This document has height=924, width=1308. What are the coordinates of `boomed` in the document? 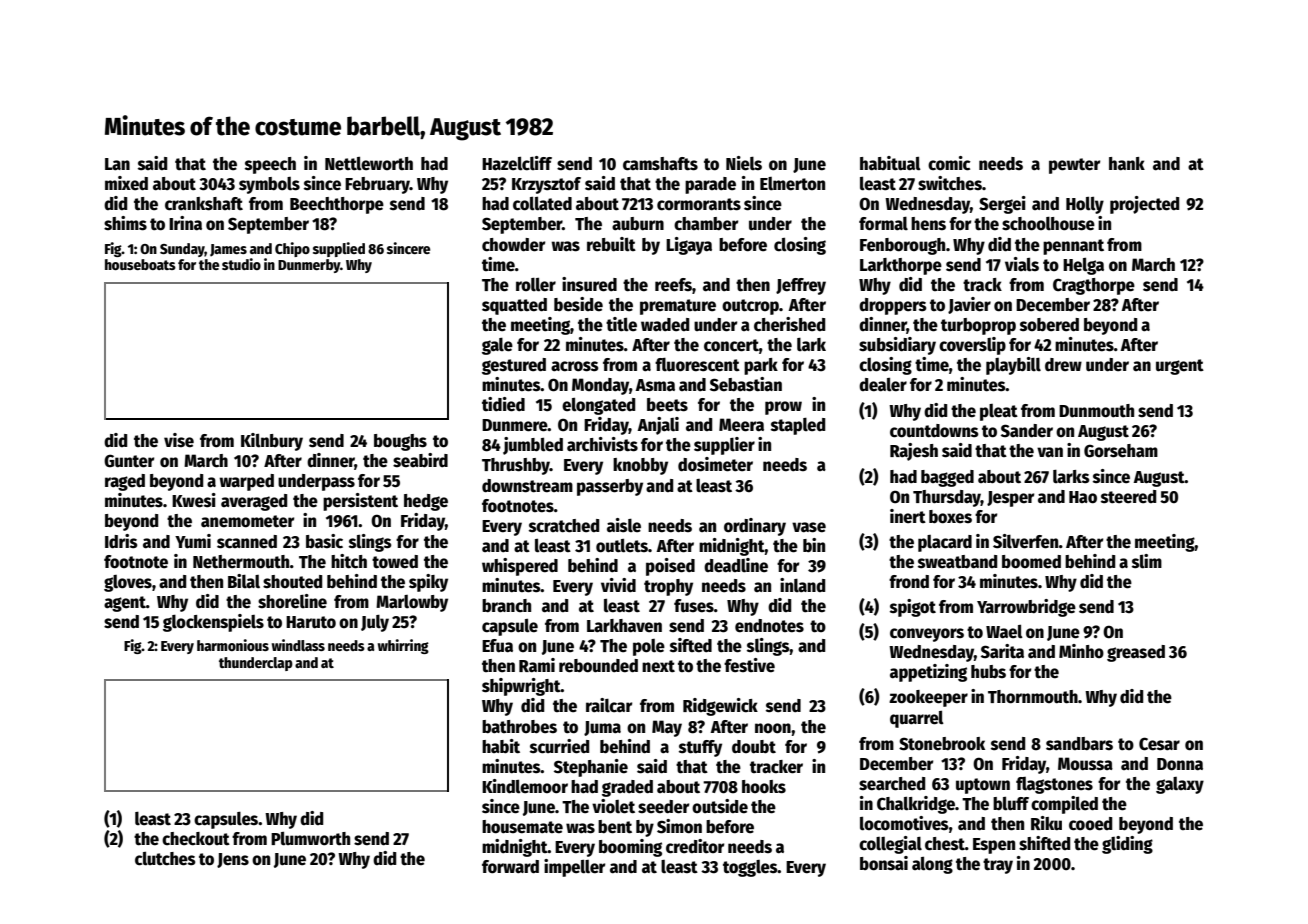 It's located at (1031, 562).
